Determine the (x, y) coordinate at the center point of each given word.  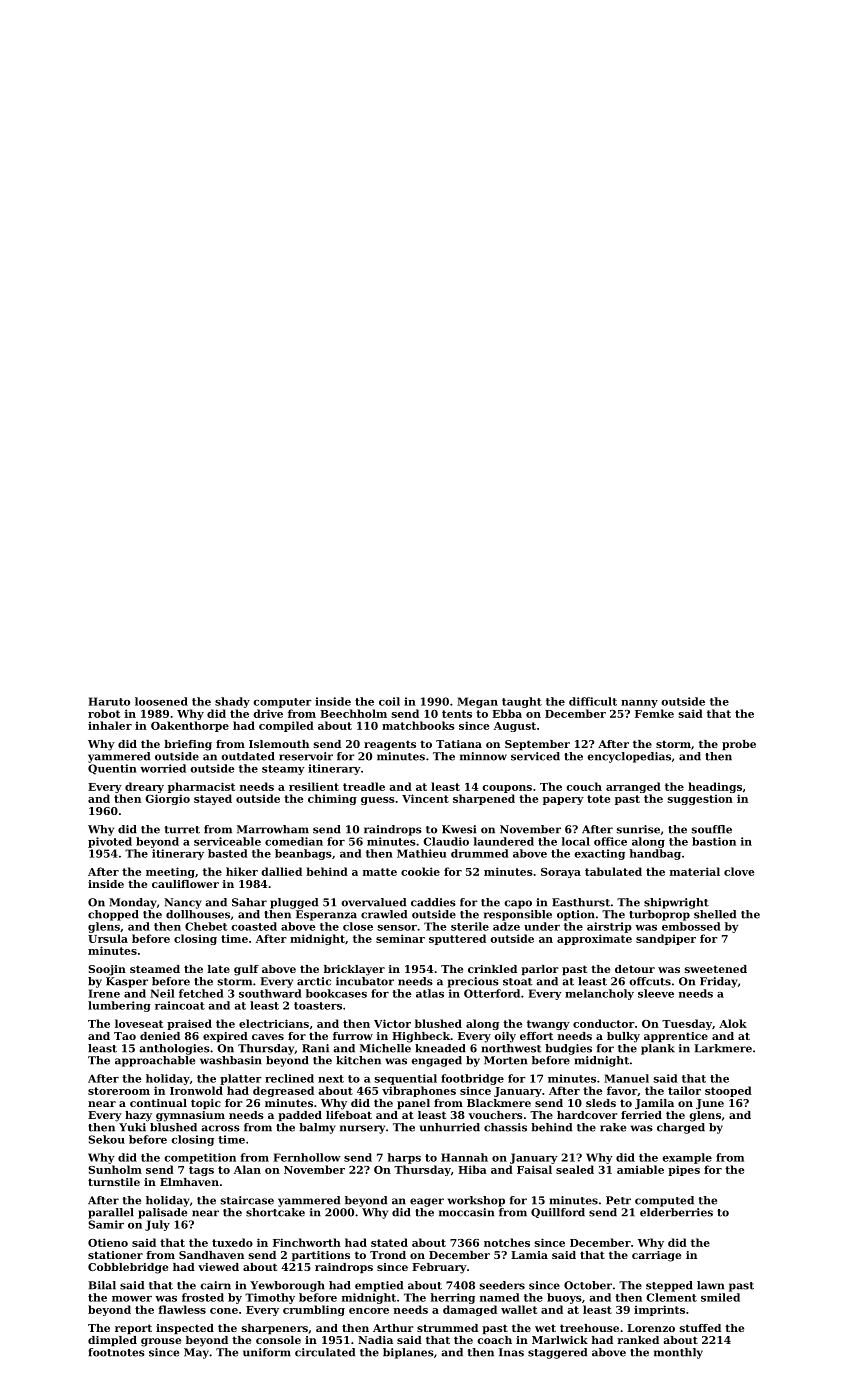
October (588, 1285)
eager (427, 1202)
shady (232, 702)
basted (228, 853)
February (439, 1268)
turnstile (114, 1182)
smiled (720, 1297)
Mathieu (421, 853)
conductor (604, 1023)
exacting (599, 854)
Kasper (127, 982)
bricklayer (354, 970)
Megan (477, 702)
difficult (593, 701)
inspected (185, 1329)
